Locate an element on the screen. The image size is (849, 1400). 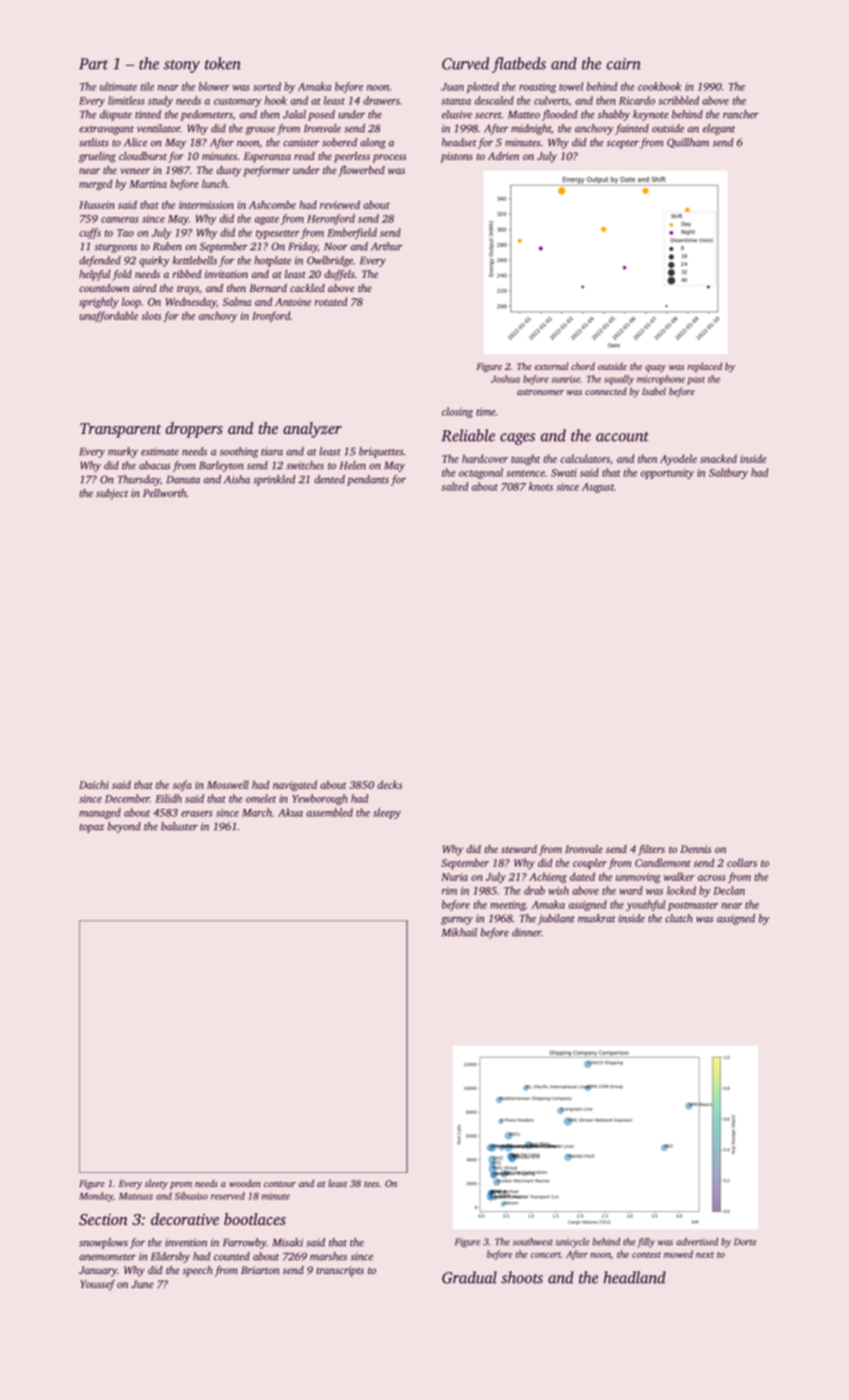
replaced is located at coordinates (705, 367).
